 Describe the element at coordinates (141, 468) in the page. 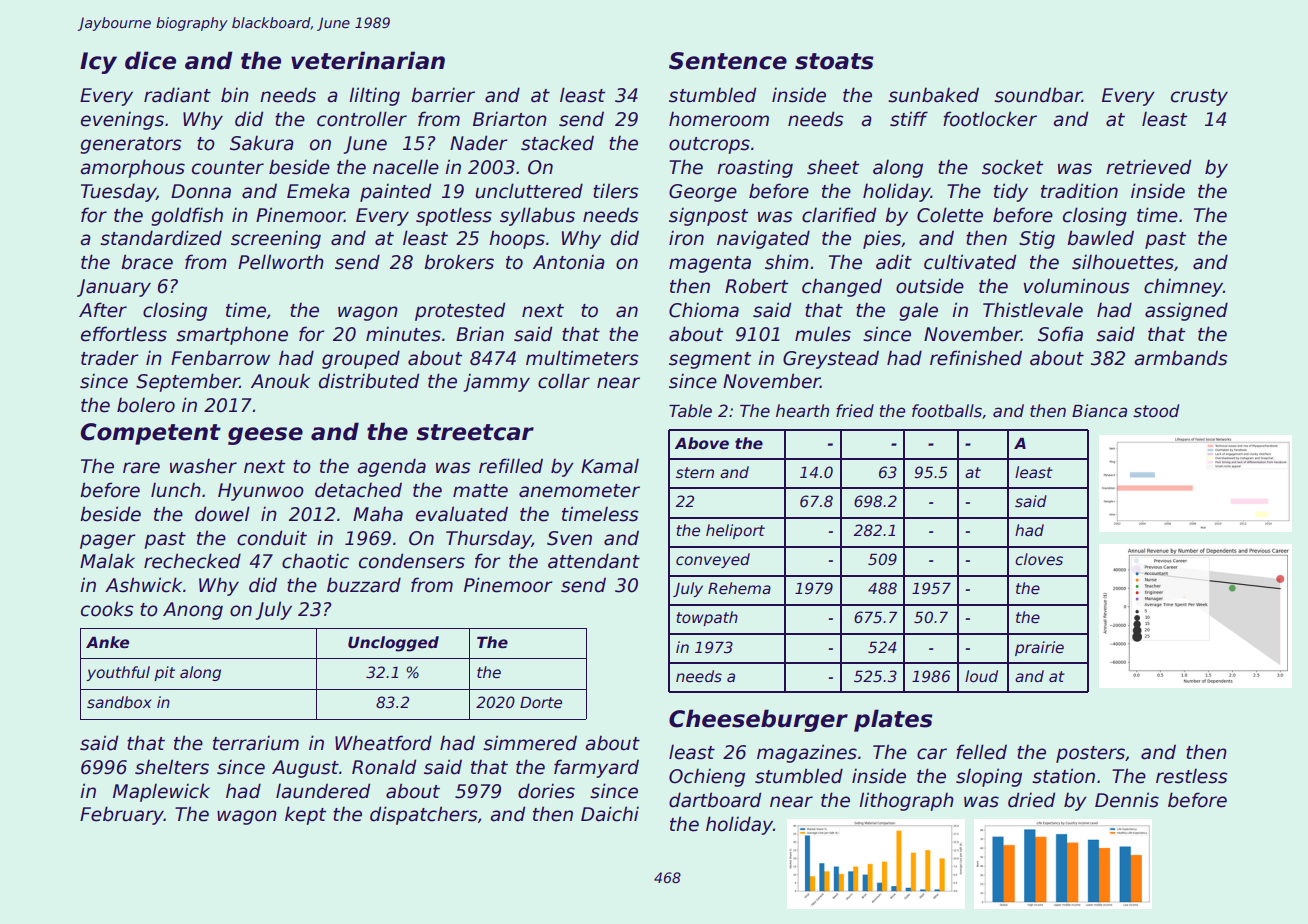

I see `rare` at that location.
